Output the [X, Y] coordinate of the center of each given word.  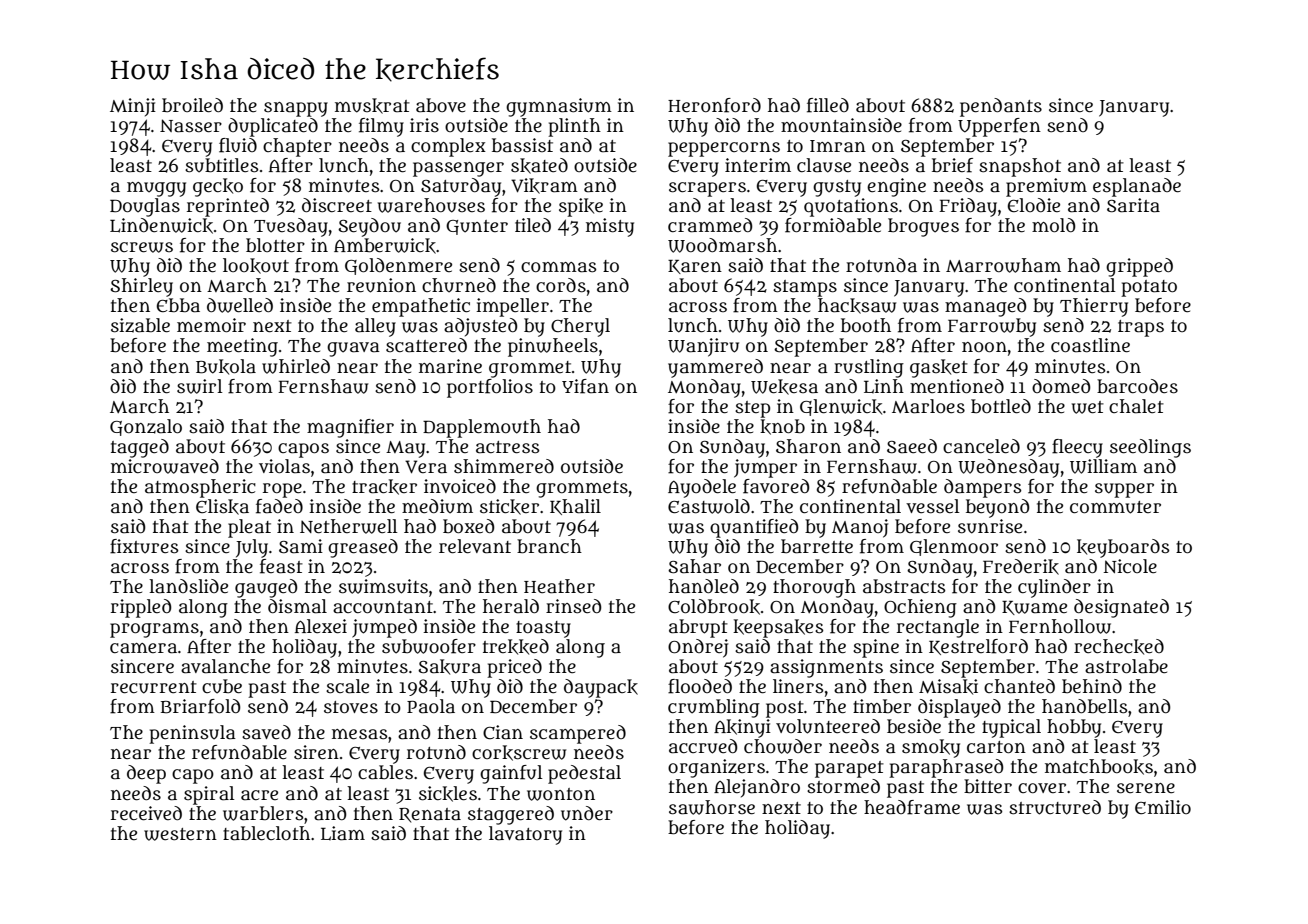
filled [828, 105]
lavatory [525, 835]
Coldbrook [714, 607]
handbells [1084, 706]
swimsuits [383, 586]
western [180, 834]
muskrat [372, 106]
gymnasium [559, 107]
